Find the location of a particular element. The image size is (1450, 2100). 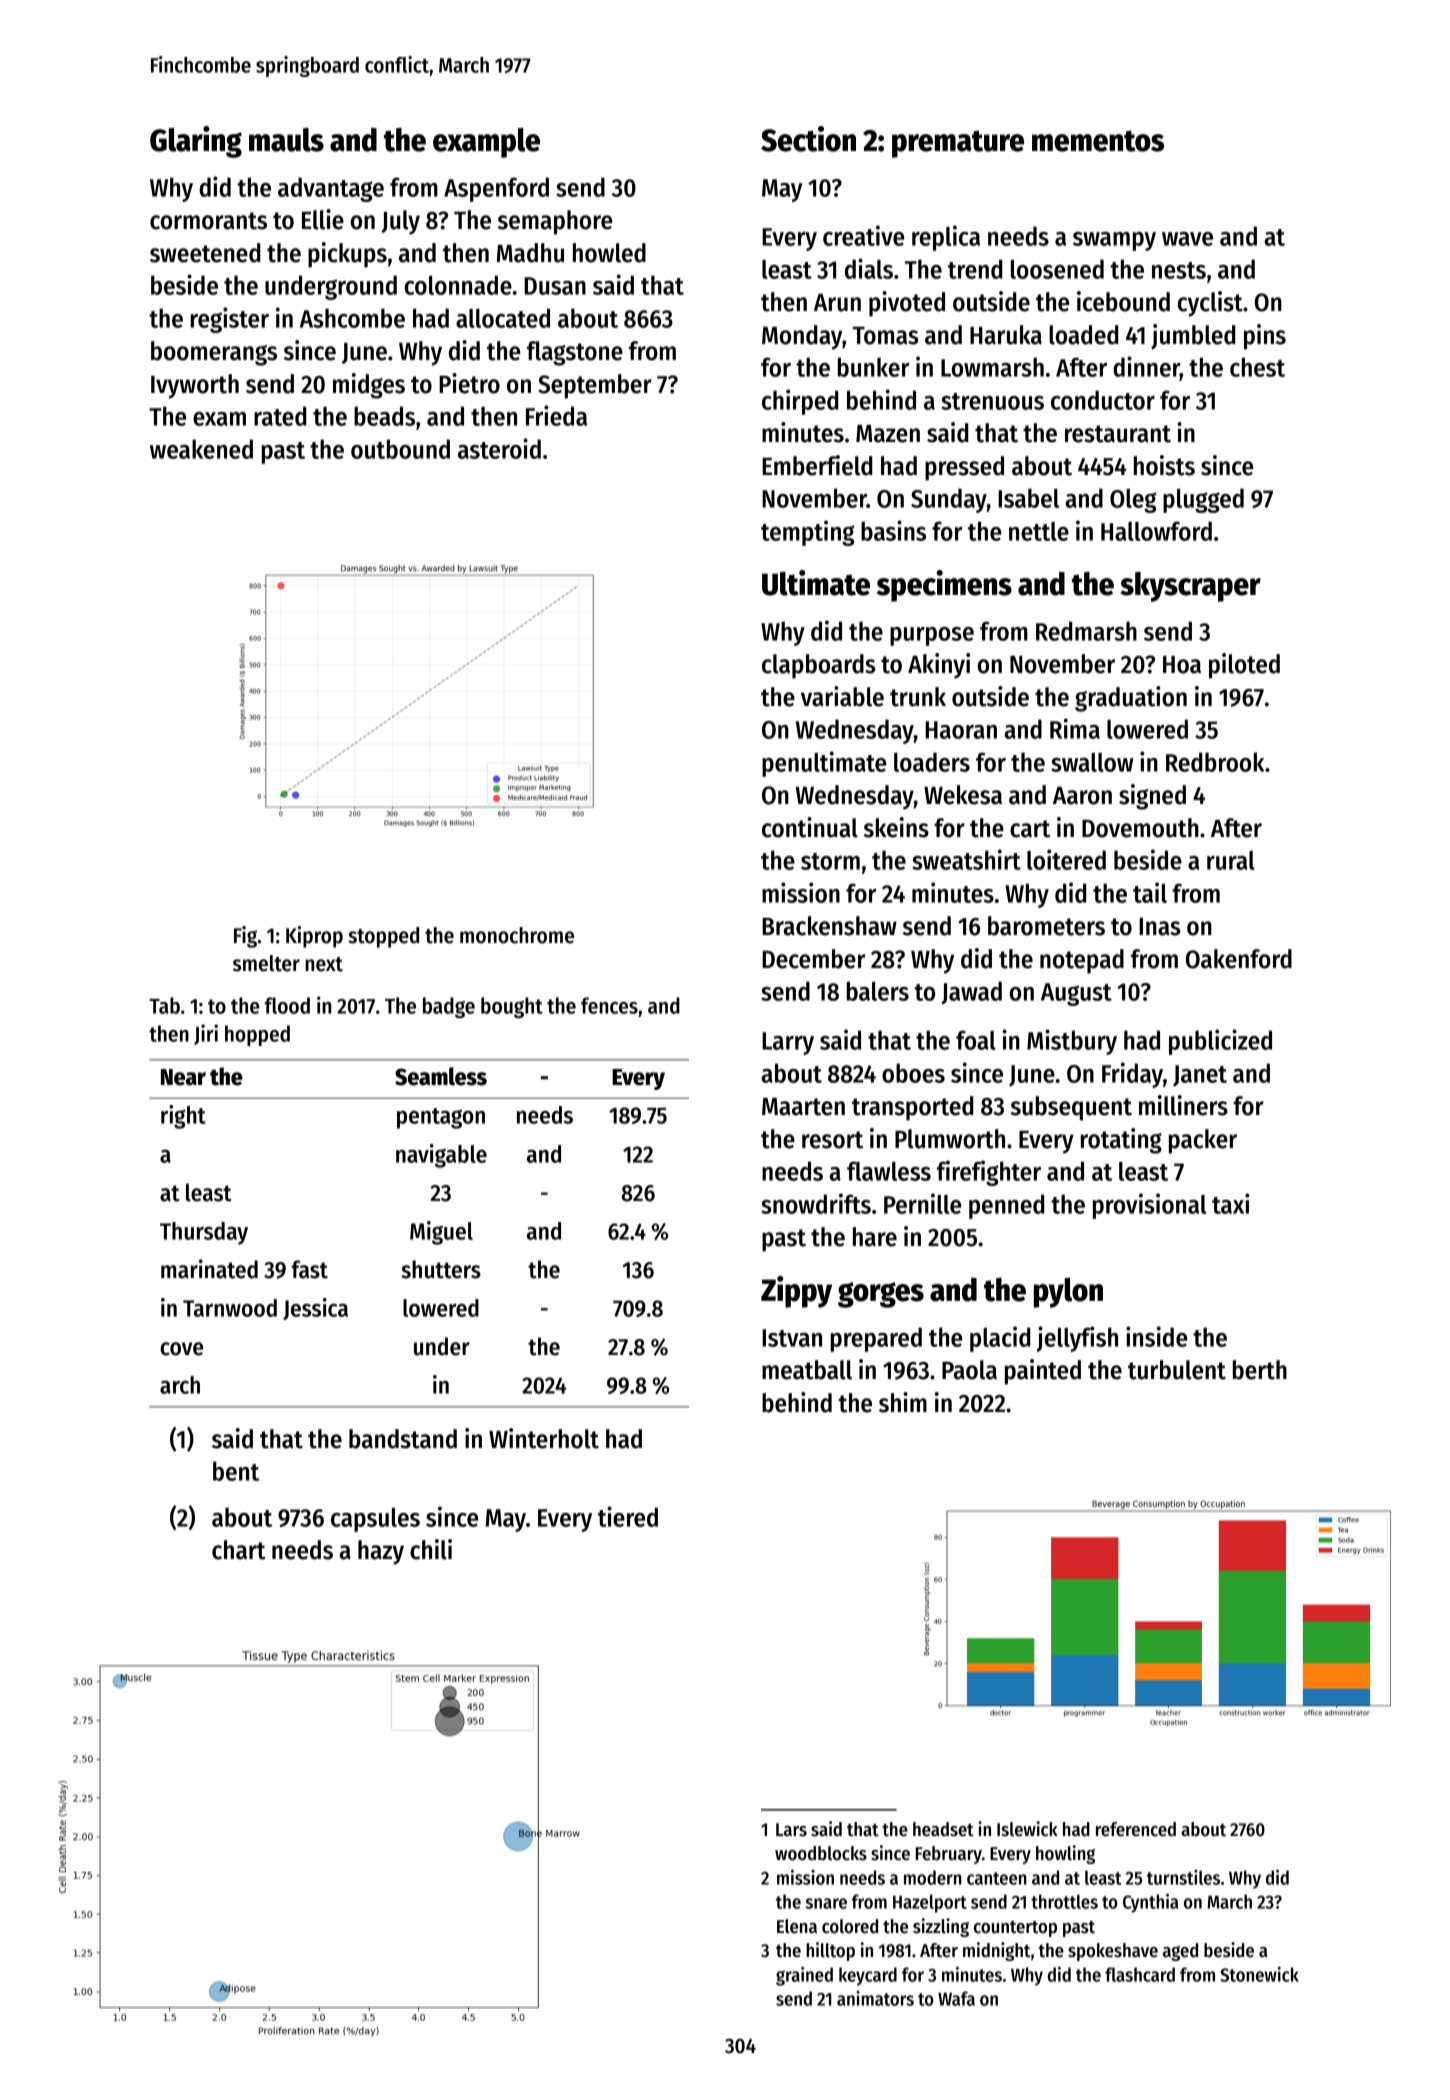

colonnade is located at coordinates (458, 285).
